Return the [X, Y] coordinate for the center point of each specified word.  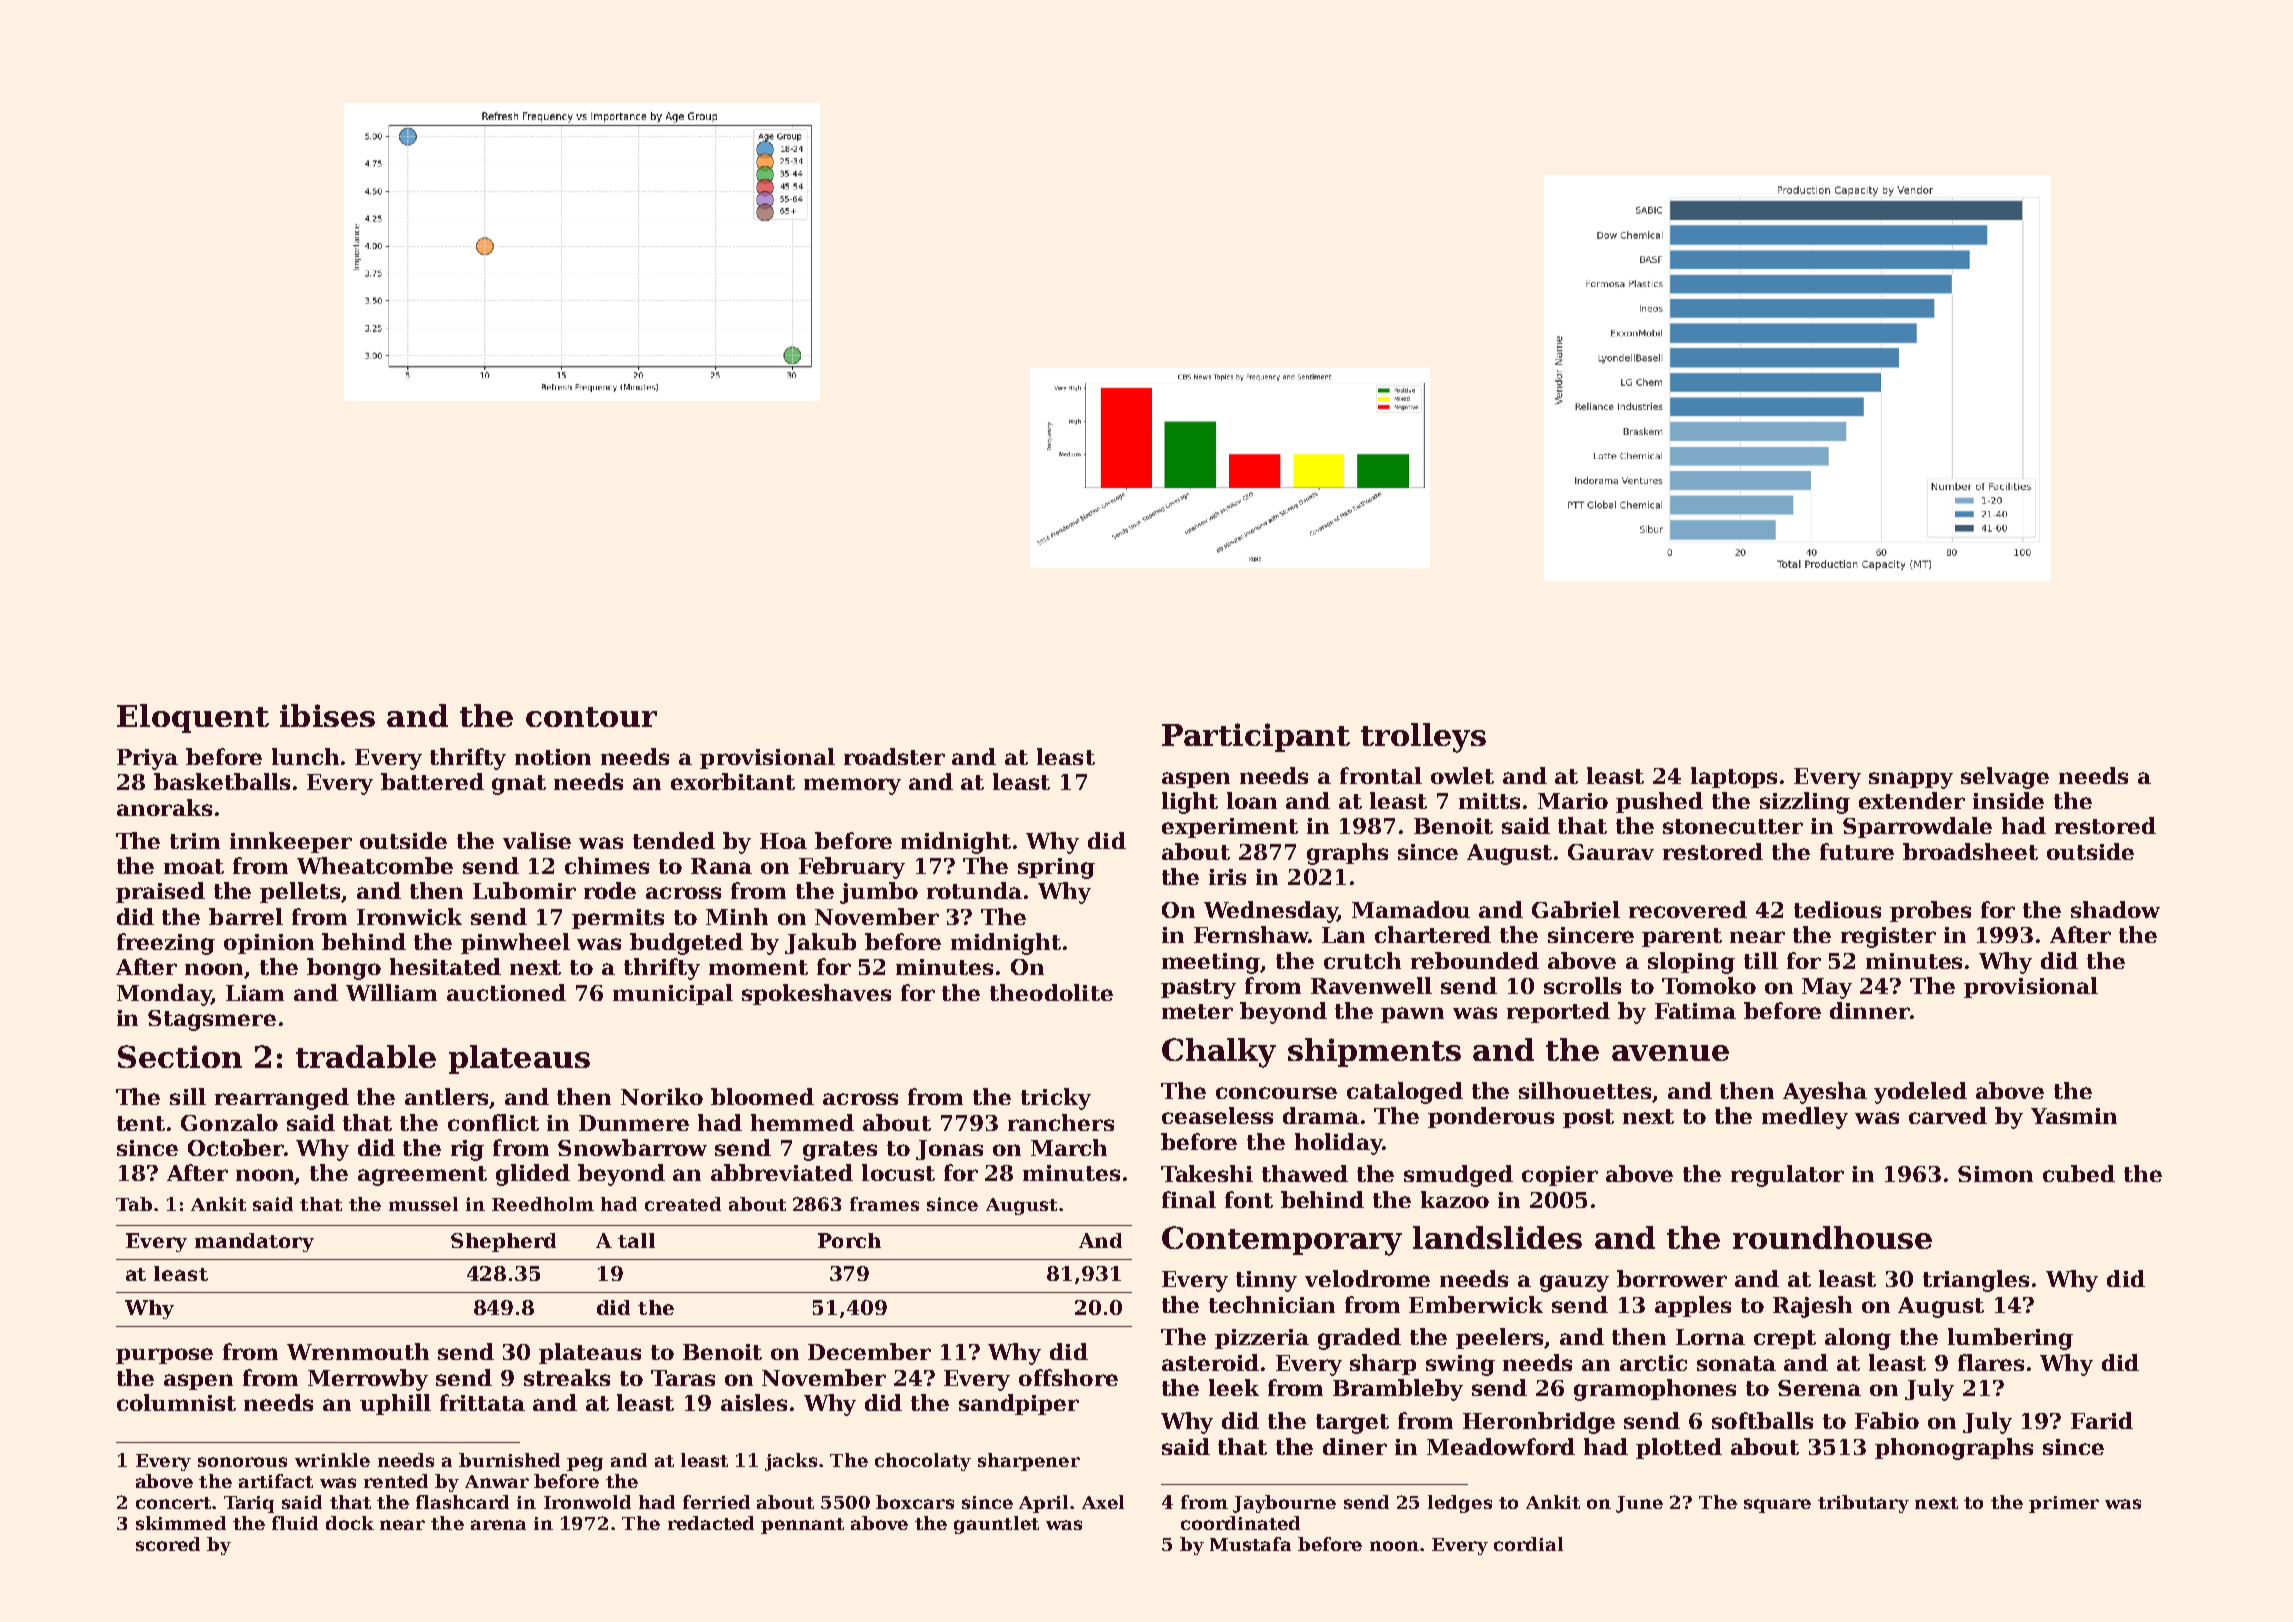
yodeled [1920, 1093]
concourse [1276, 1093]
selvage [2005, 778]
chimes [607, 865]
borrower [1672, 1278]
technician [1272, 1304]
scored [168, 1544]
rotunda [974, 890]
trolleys [1423, 738]
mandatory [254, 1242]
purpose [164, 1356]
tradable [366, 1056]
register [1888, 937]
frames [884, 1204]
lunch [305, 756]
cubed [2079, 1173]
